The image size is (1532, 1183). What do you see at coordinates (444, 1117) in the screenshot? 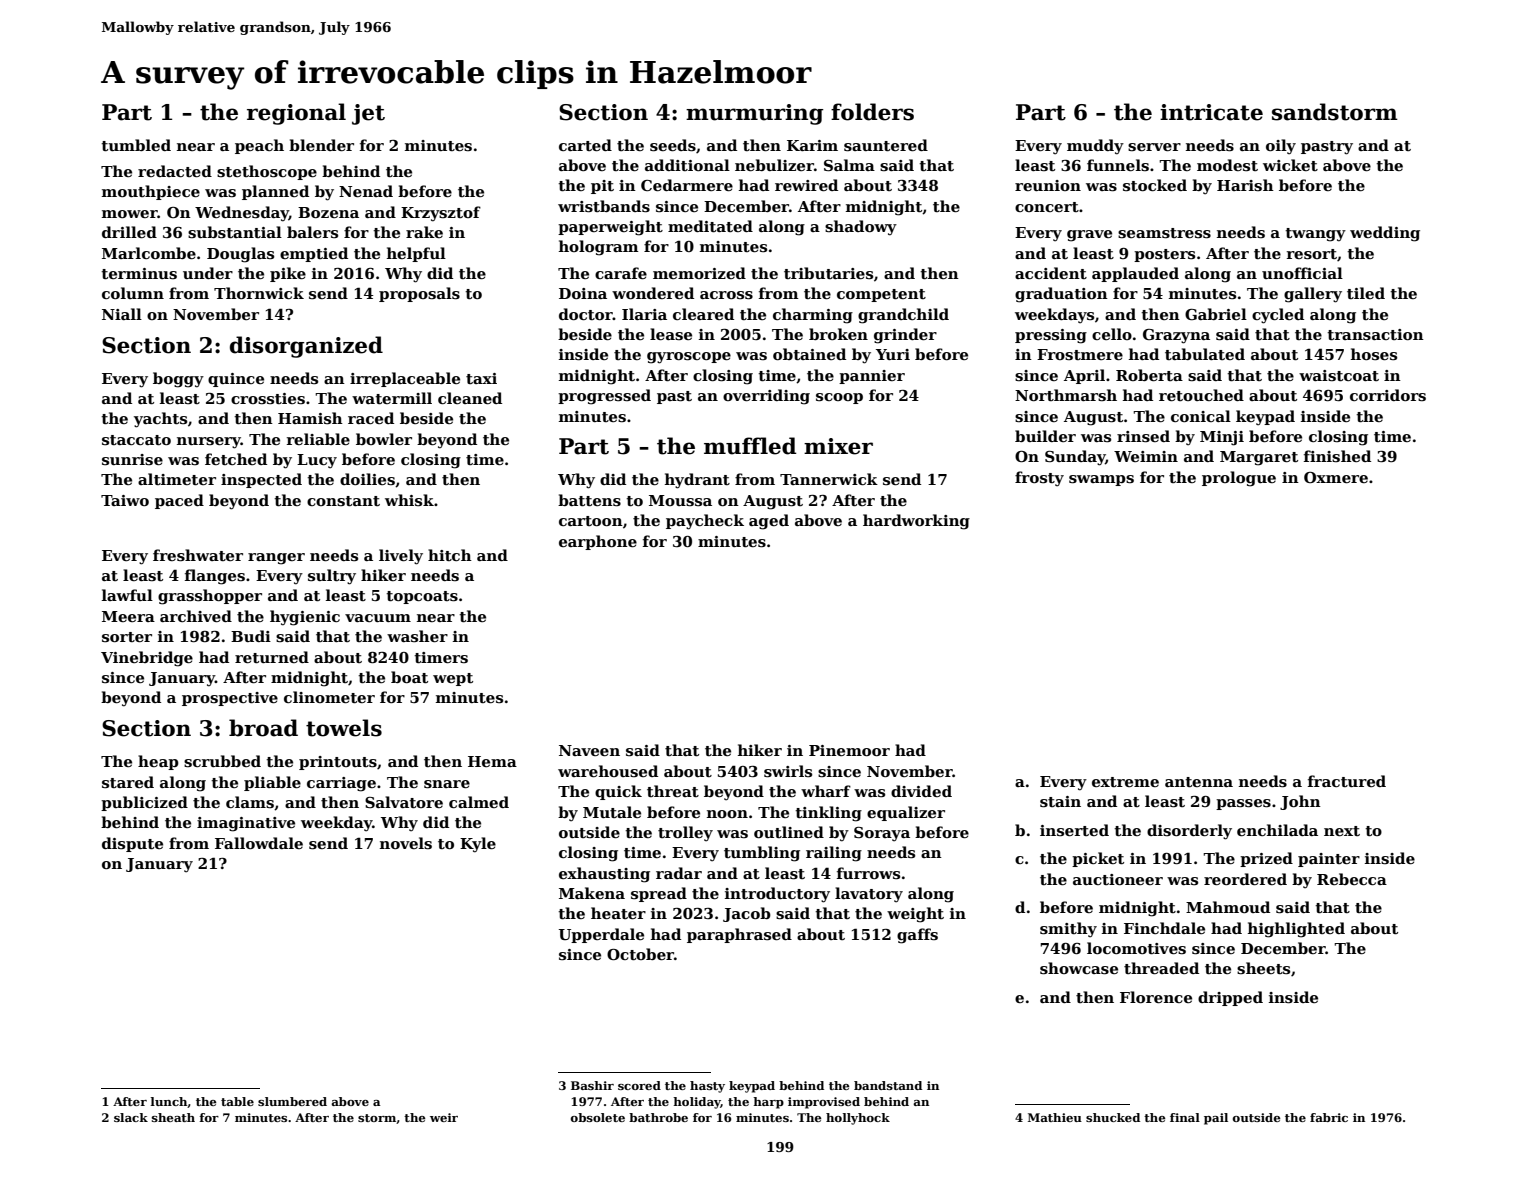
I see `weir` at bounding box center [444, 1117].
